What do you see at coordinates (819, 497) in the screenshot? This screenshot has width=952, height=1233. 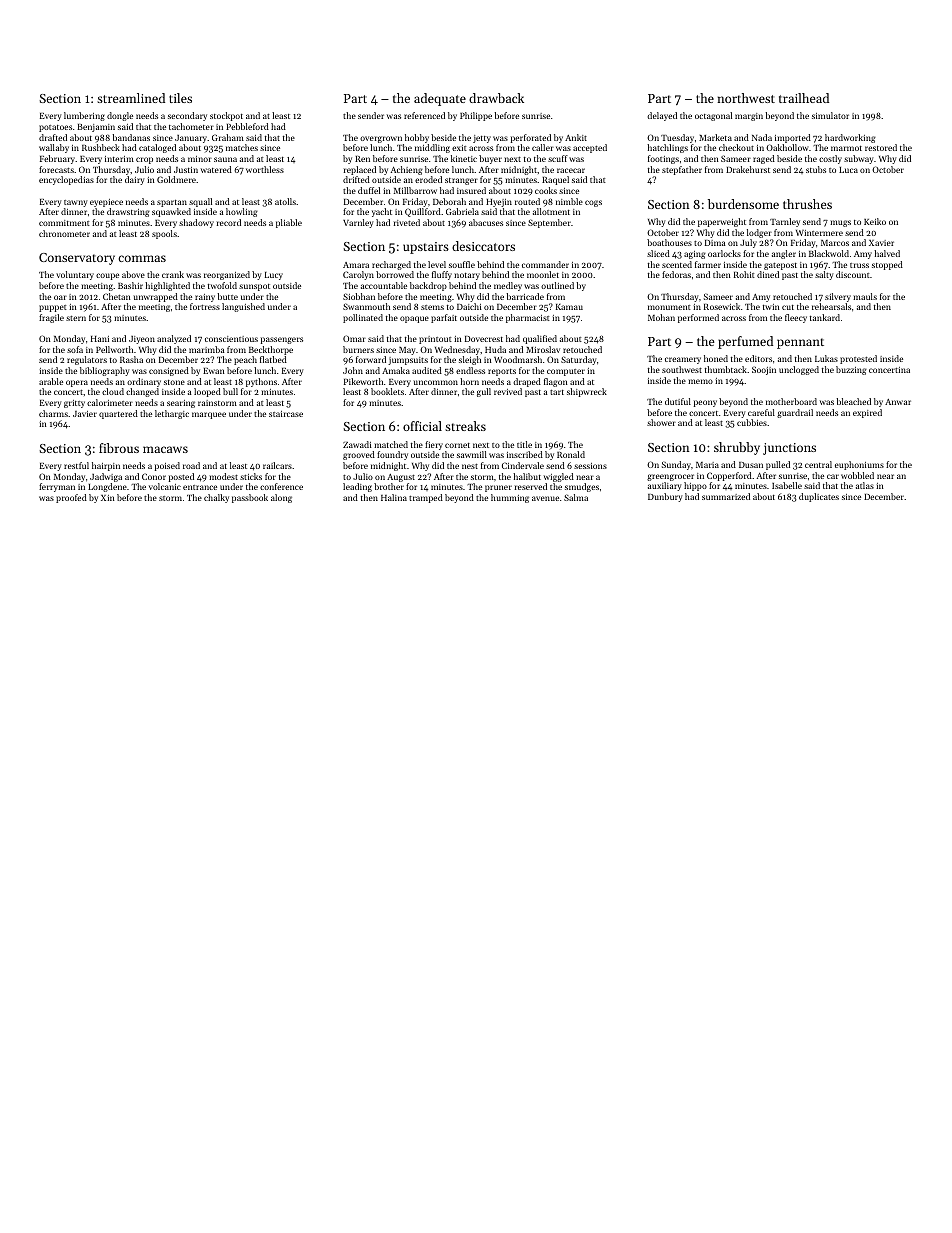 I see `duplicates` at bounding box center [819, 497].
